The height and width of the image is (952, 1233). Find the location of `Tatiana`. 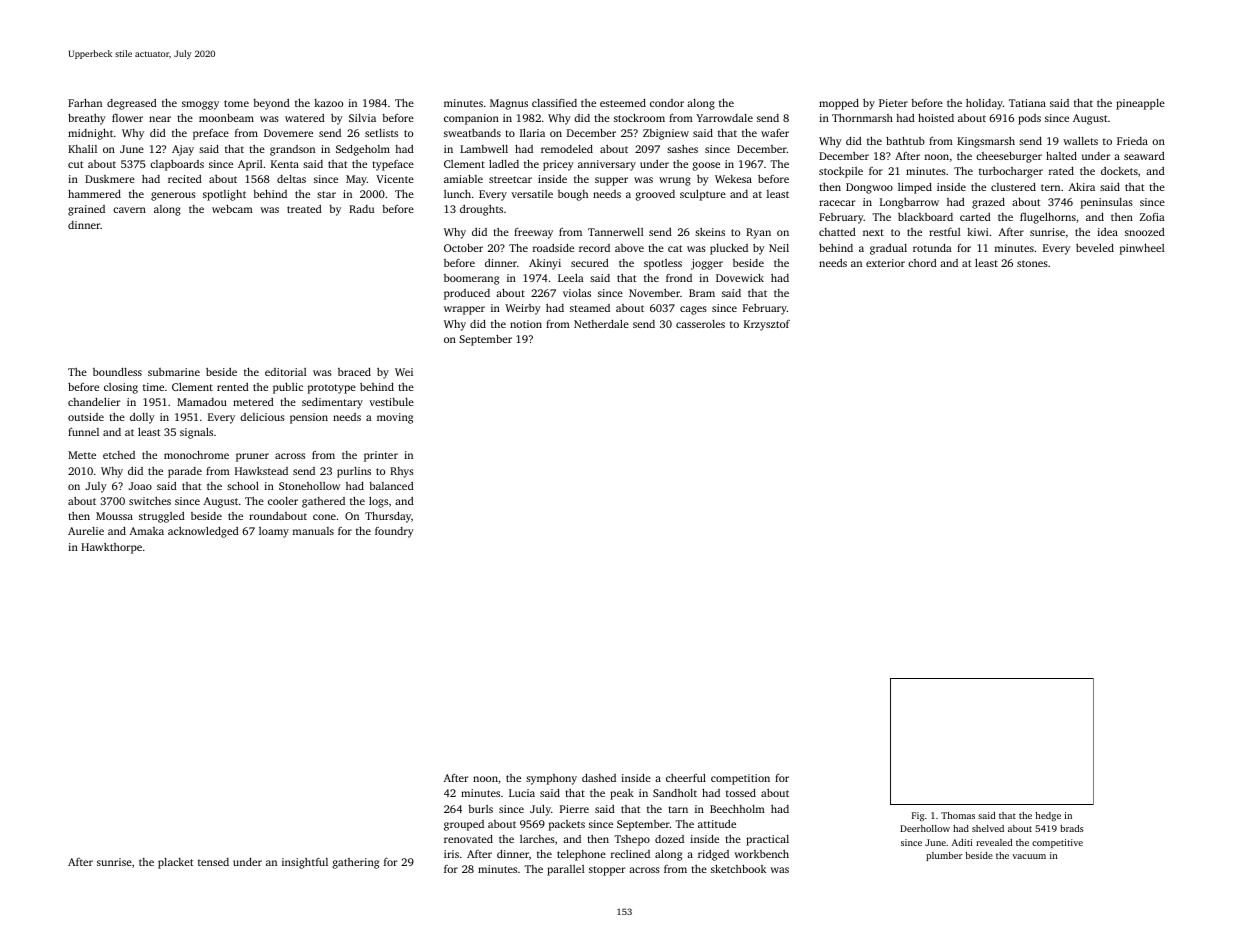

Tatiana is located at coordinates (1027, 103).
